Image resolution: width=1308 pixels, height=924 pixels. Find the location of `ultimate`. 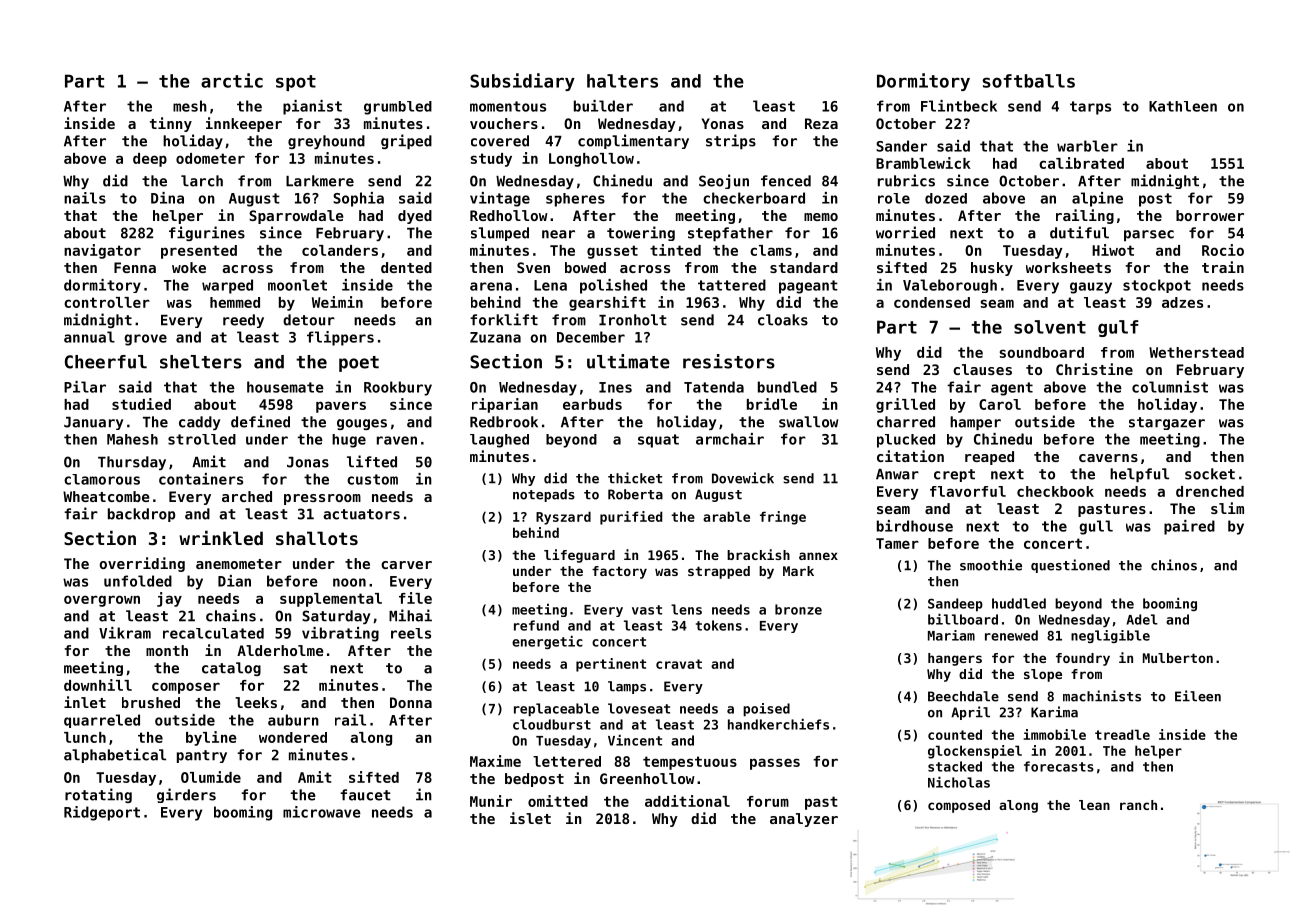

ultimate is located at coordinates (628, 361).
